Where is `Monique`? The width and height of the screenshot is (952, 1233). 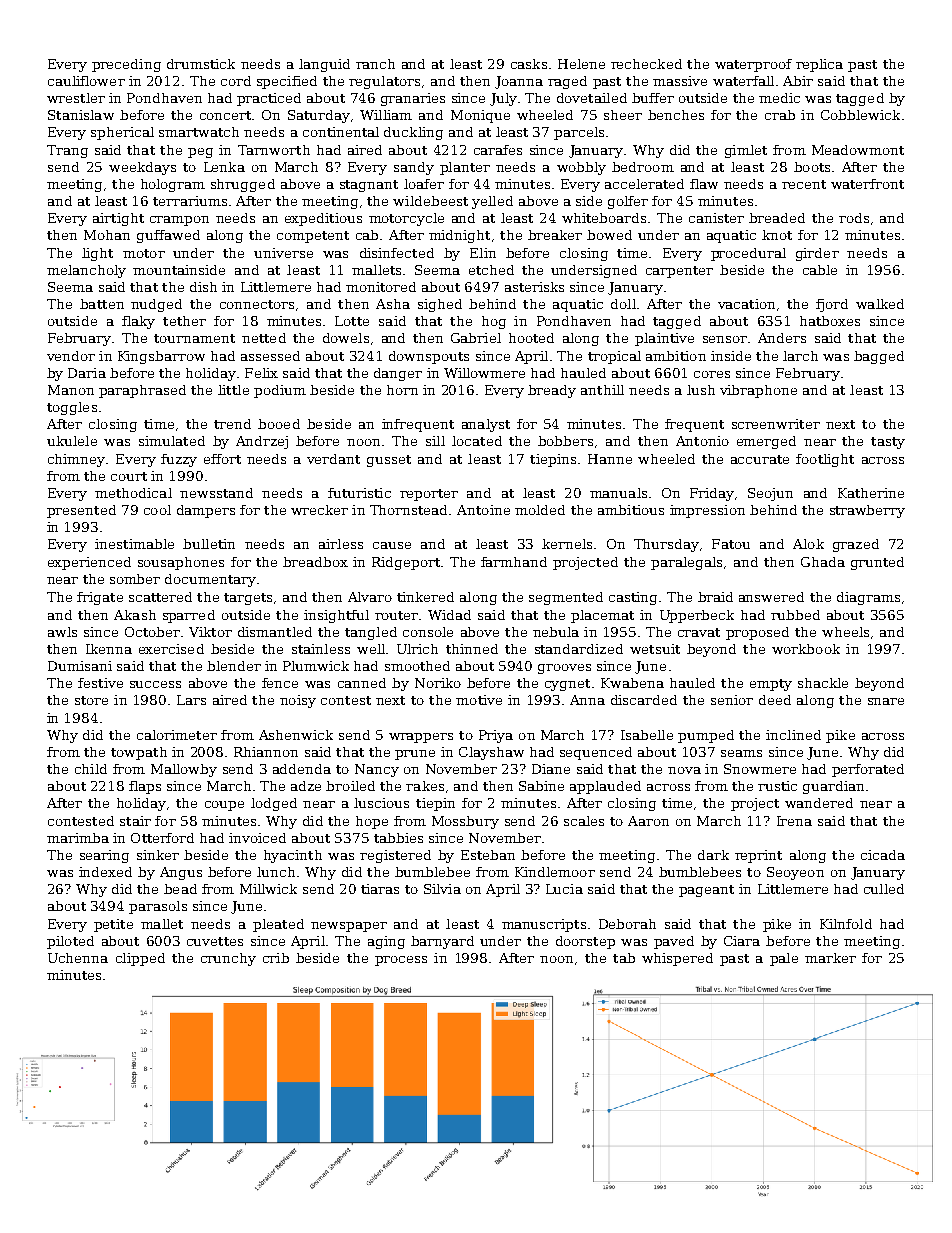 Monique is located at coordinates (480, 116).
